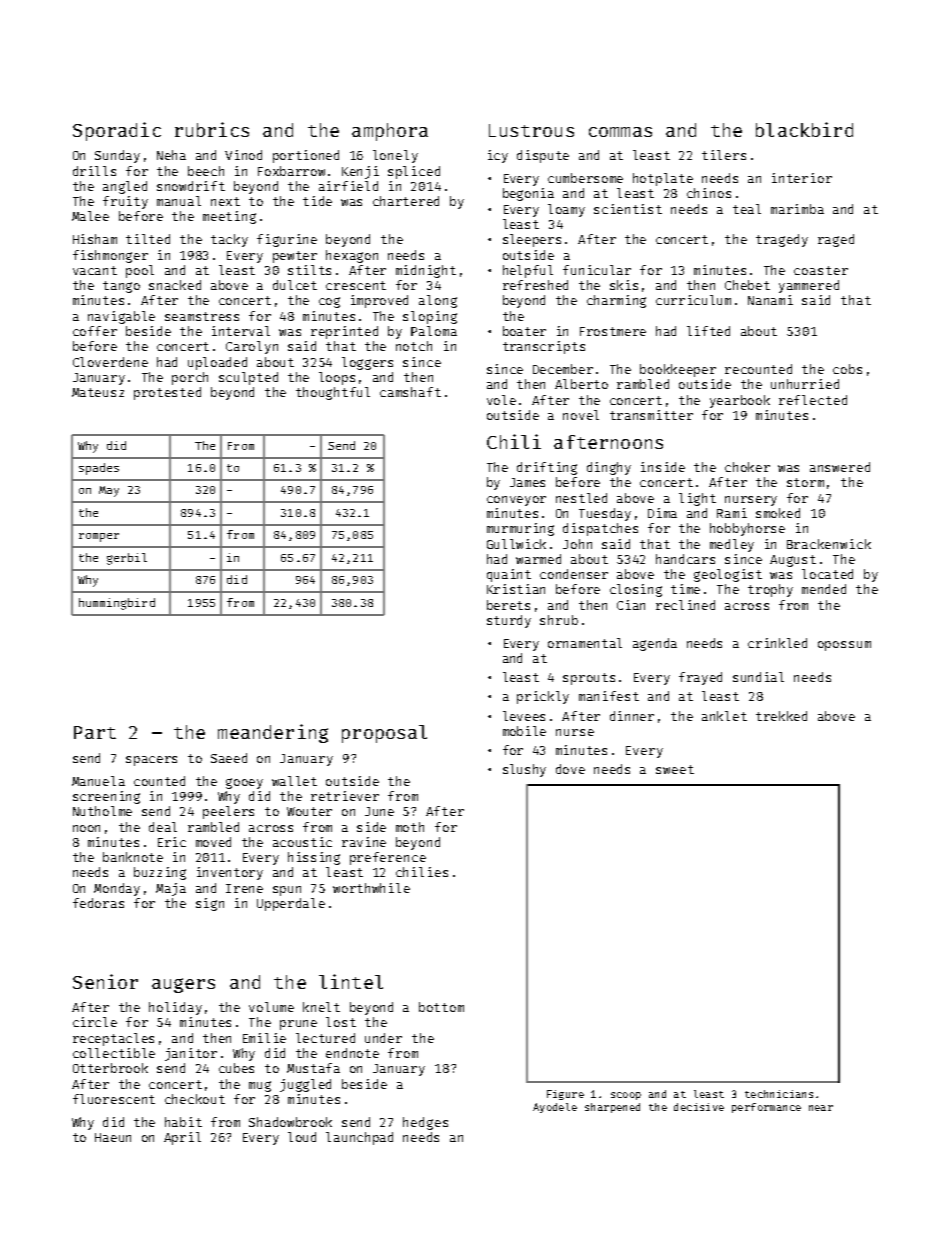 Image resolution: width=952 pixels, height=1233 pixels. Describe the element at coordinates (581, 384) in the screenshot. I see `Alberto` at that location.
